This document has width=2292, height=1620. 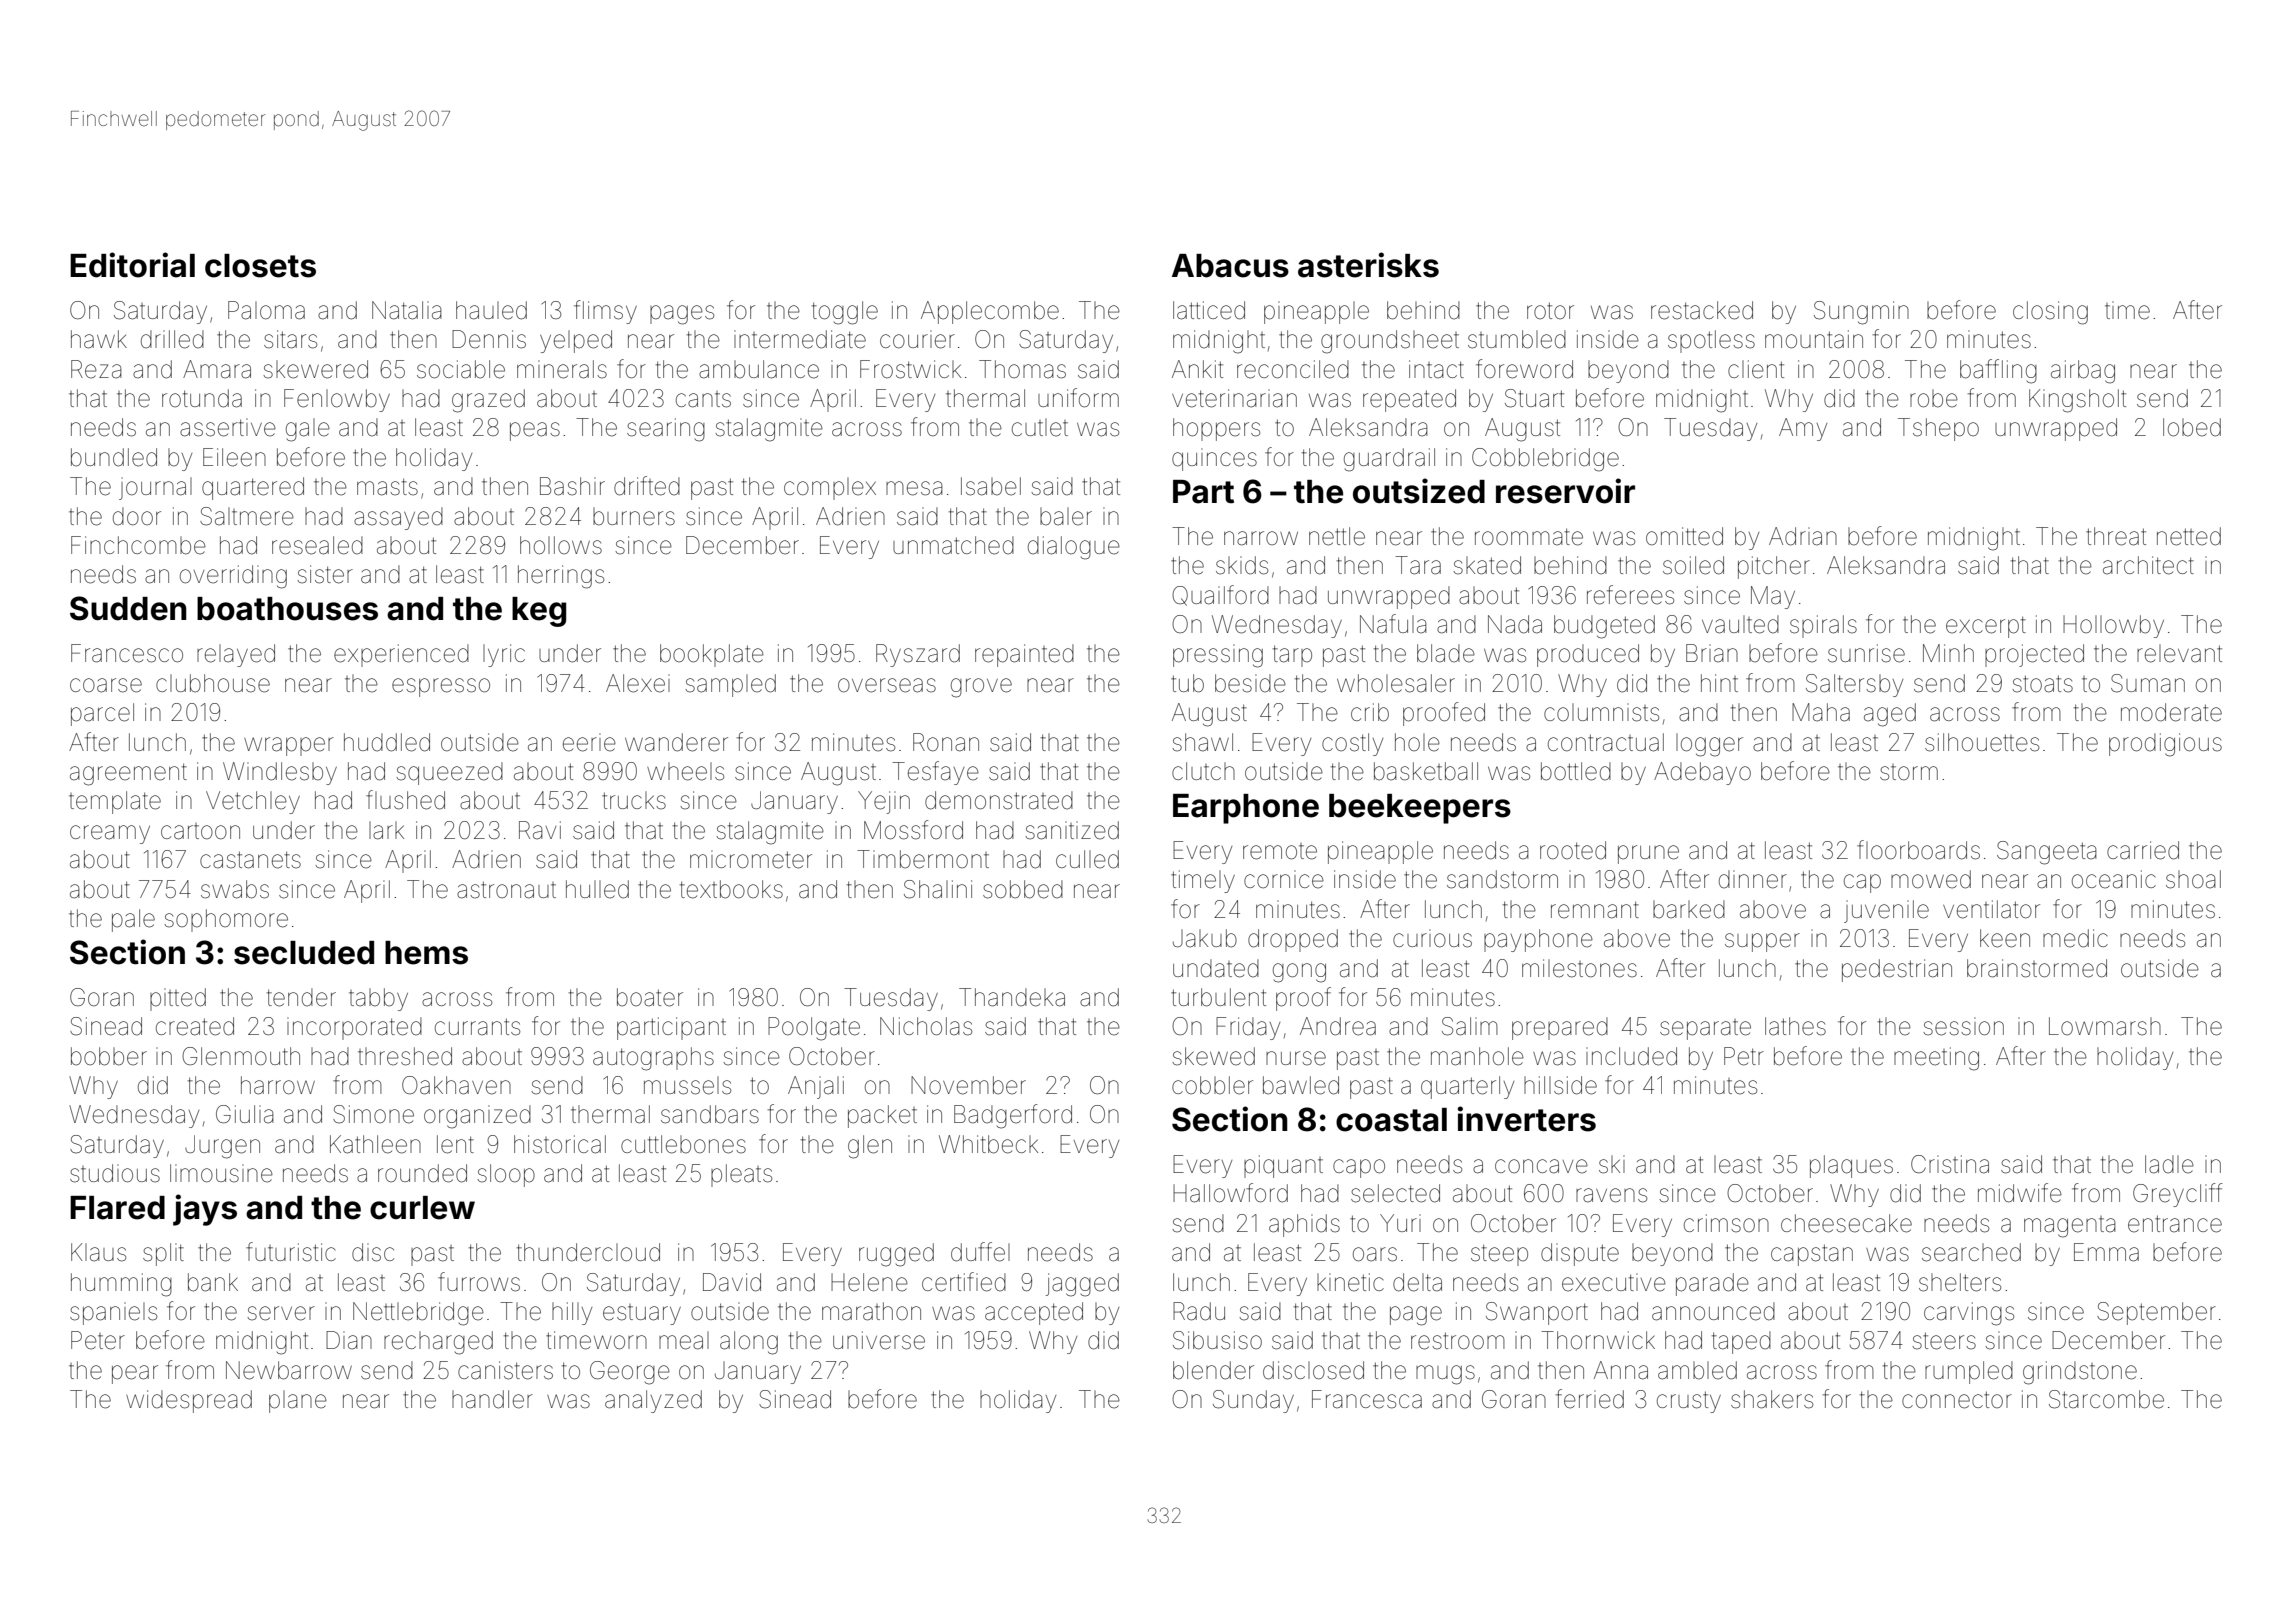 I want to click on Editorial, so click(x=132, y=265).
